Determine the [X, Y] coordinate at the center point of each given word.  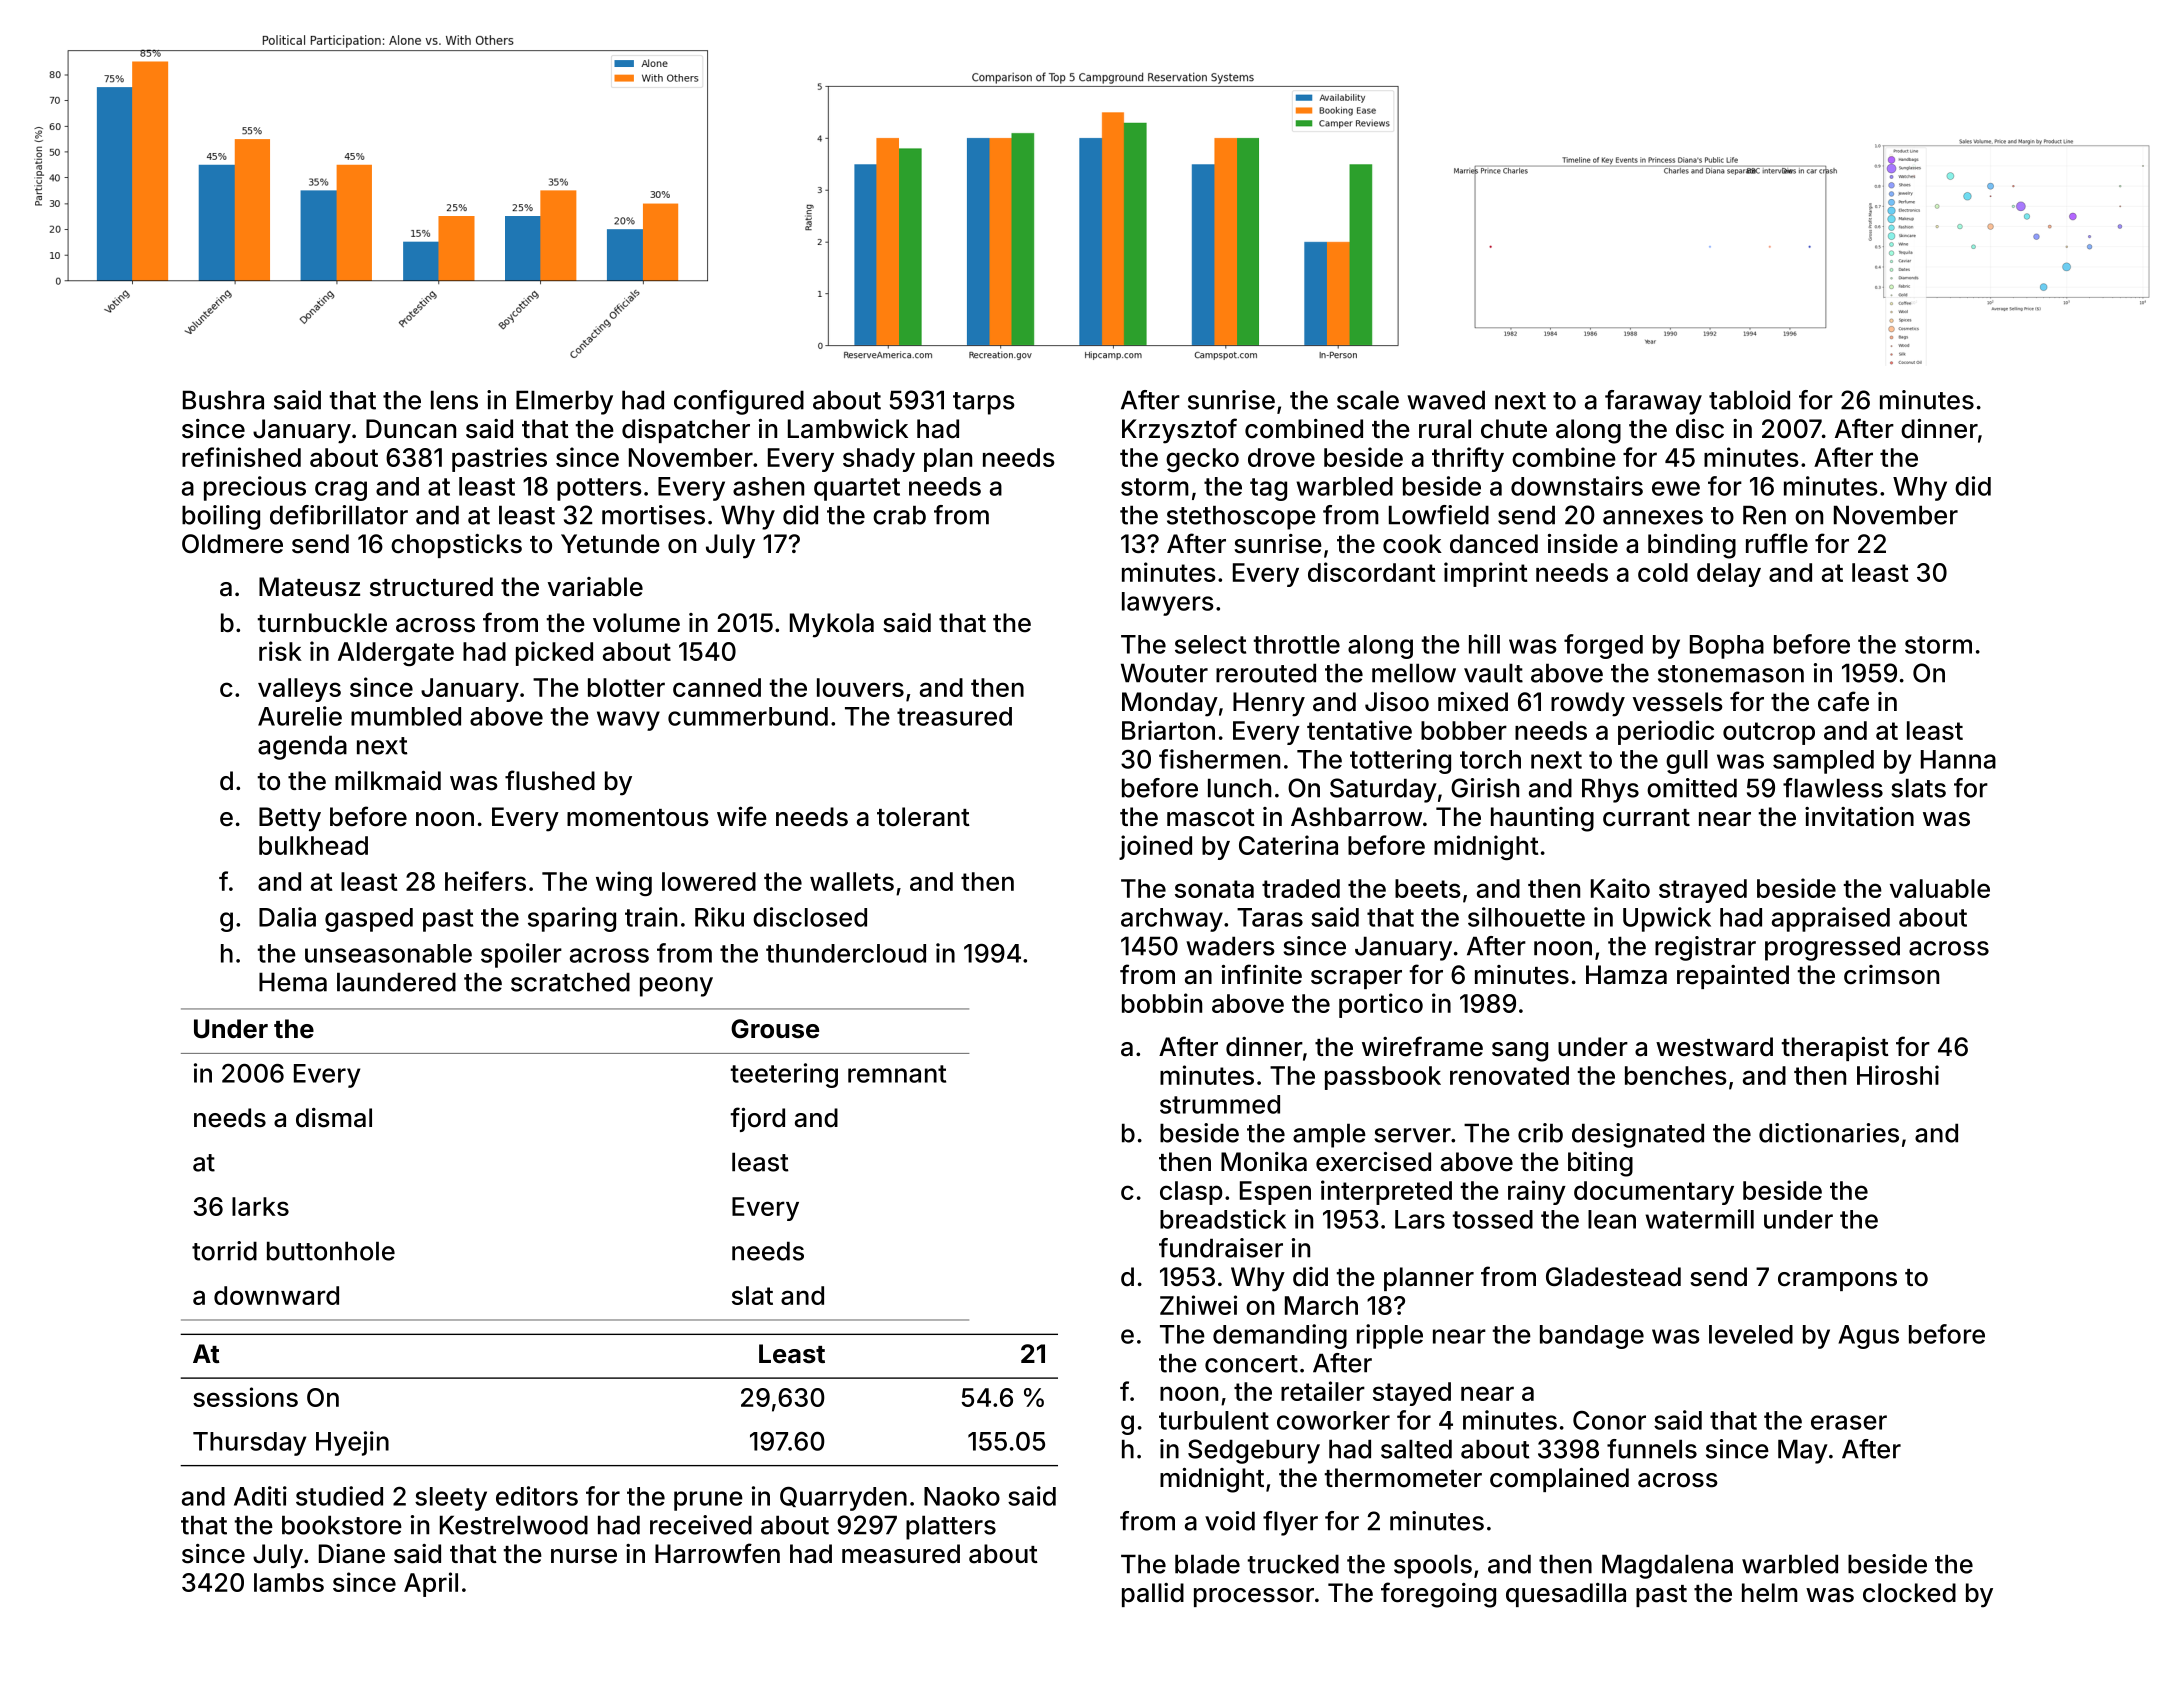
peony [676, 987]
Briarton [1168, 730]
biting [1600, 1164]
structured [431, 587]
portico [1381, 1005]
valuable [1940, 888]
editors [537, 1496]
